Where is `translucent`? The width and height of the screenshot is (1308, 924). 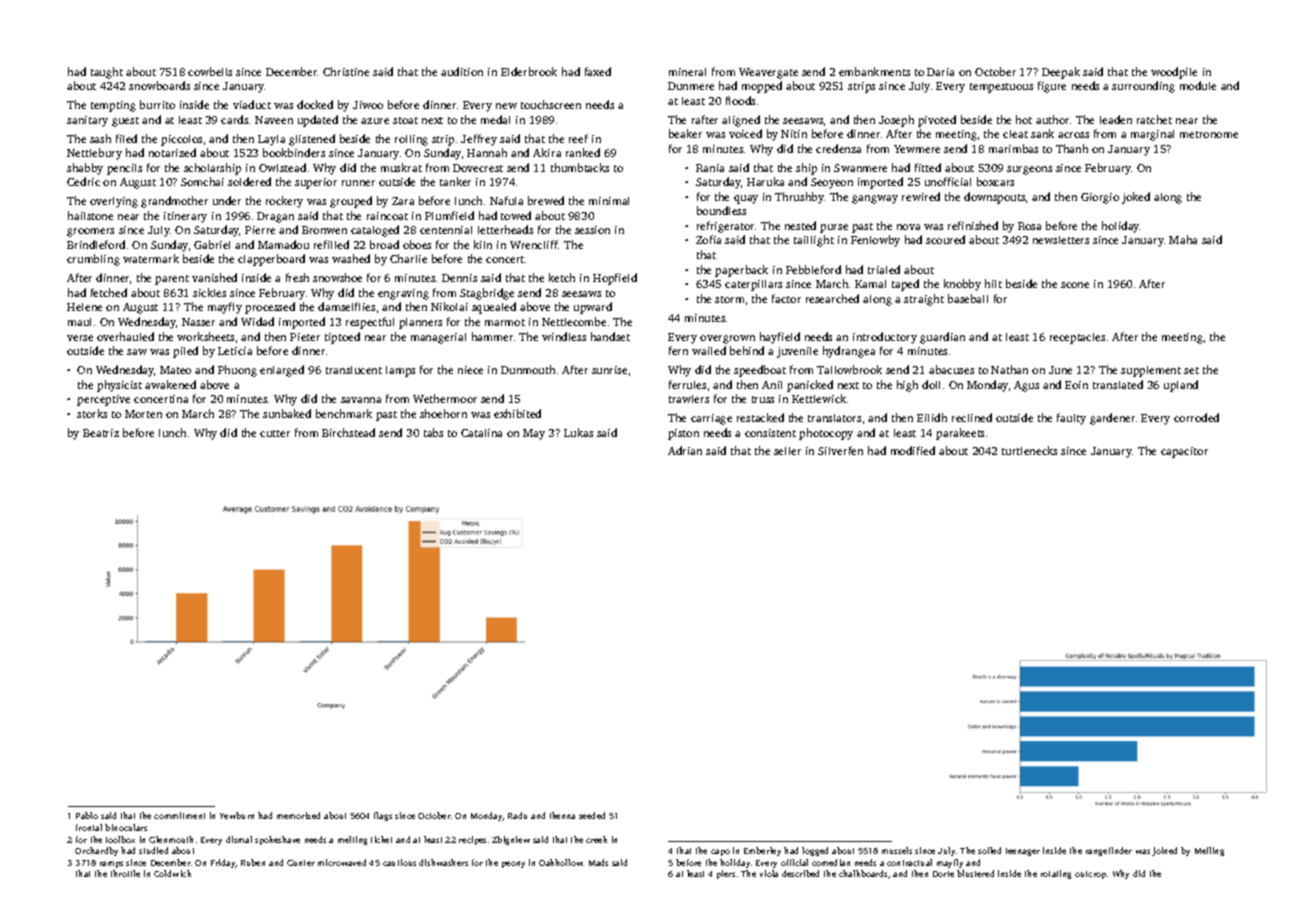
translucent is located at coordinates (354, 370).
